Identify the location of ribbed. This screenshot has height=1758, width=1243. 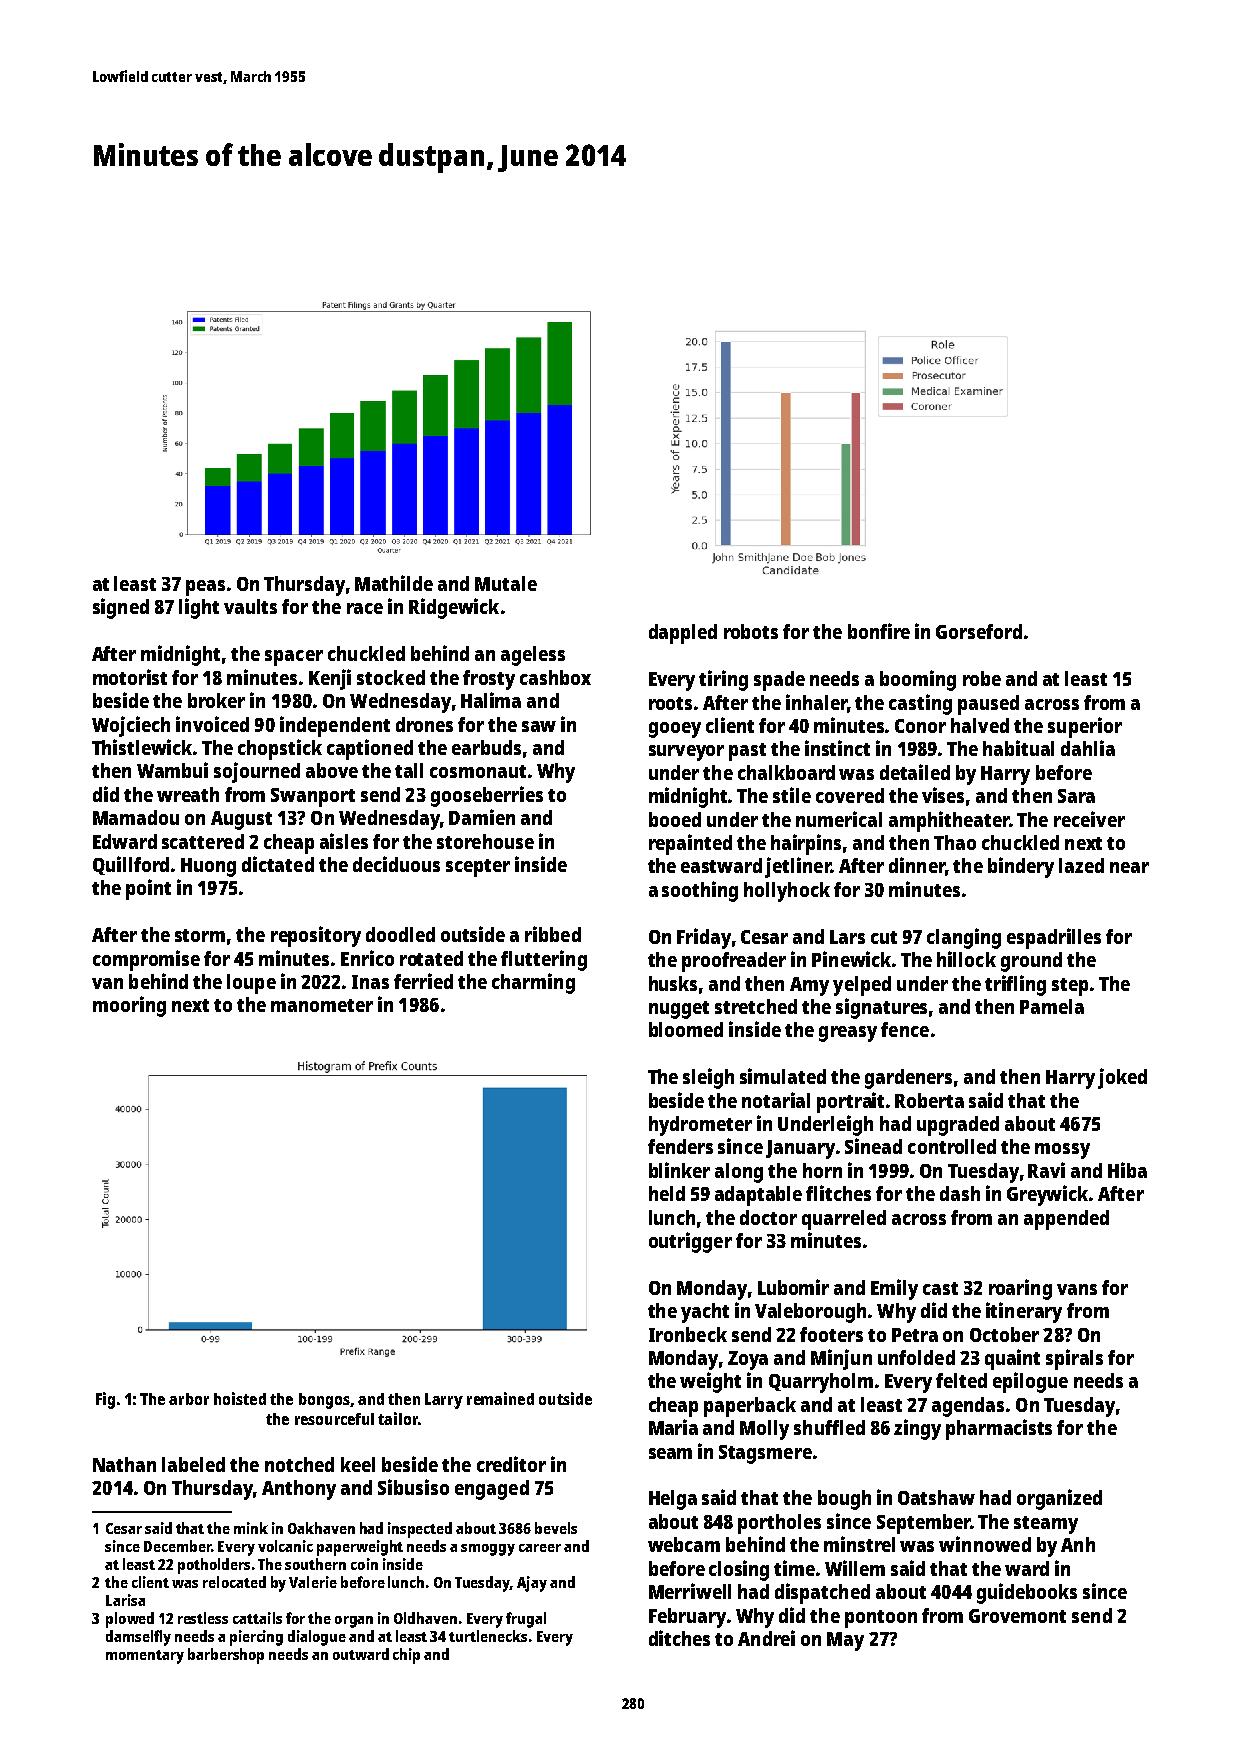
(553, 934).
